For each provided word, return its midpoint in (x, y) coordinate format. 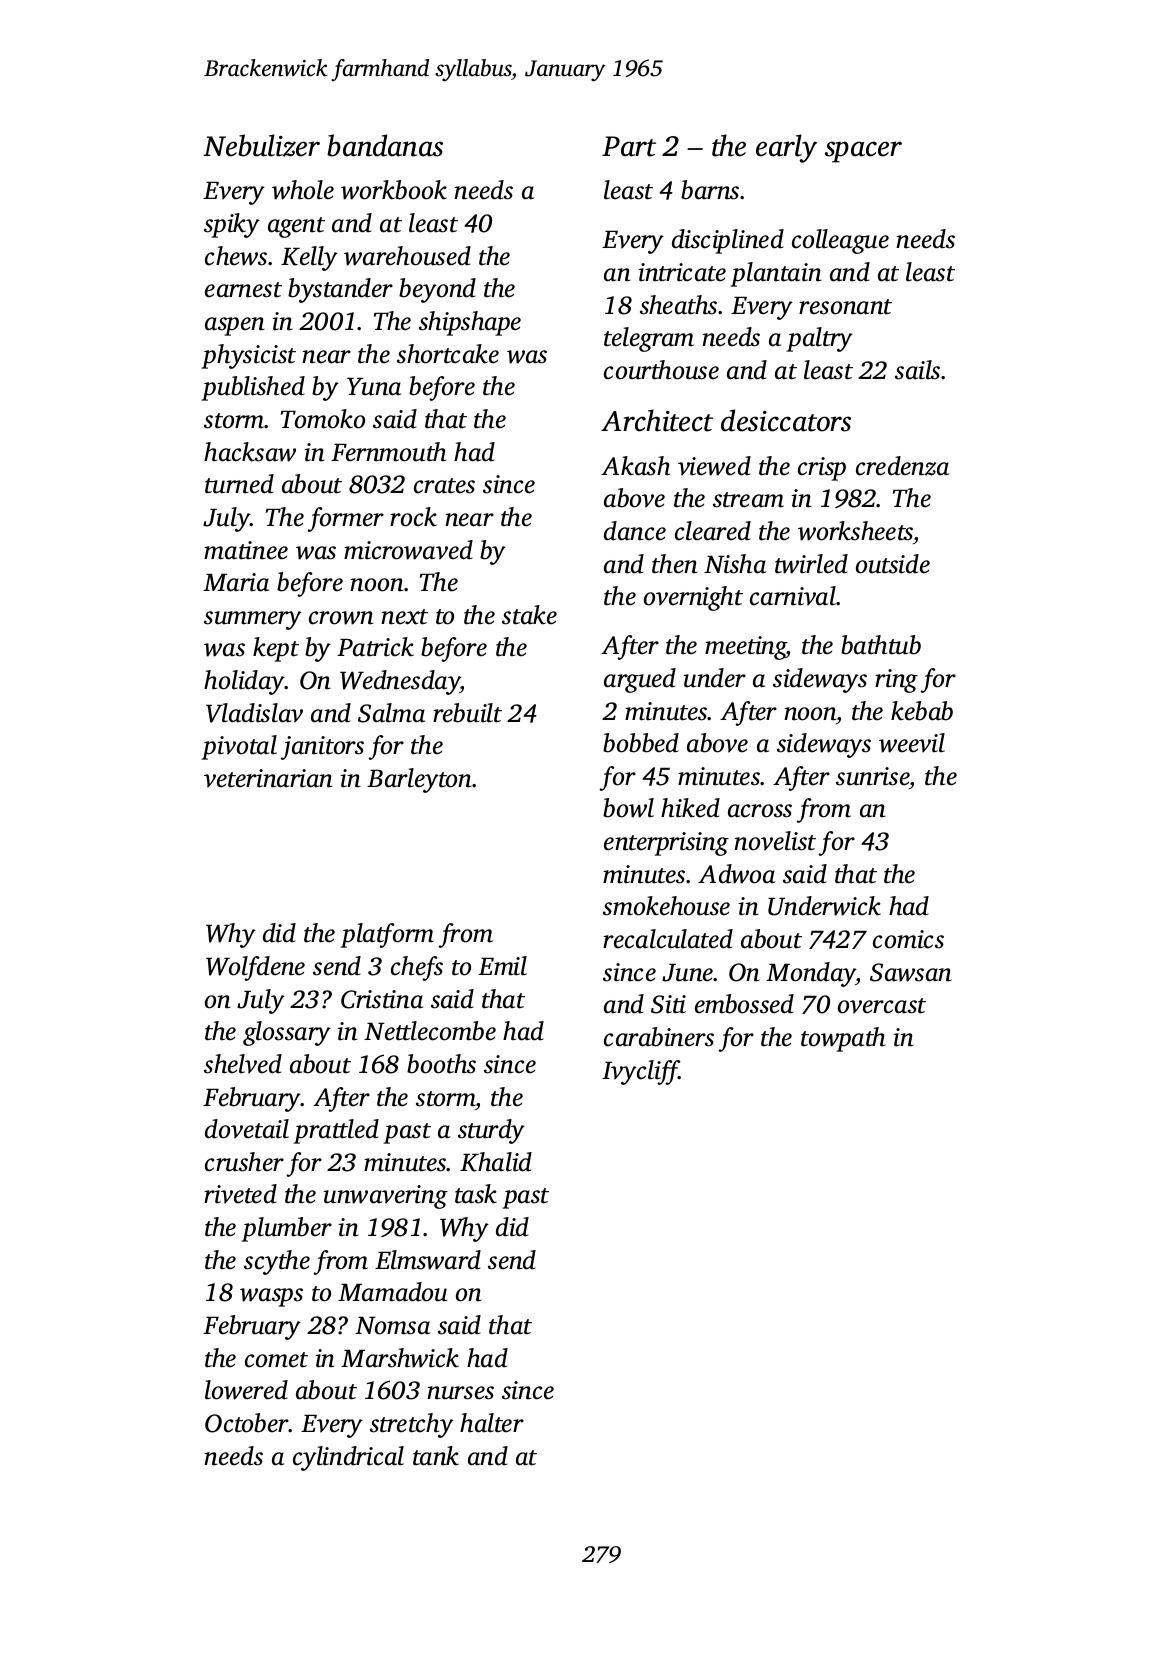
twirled (811, 564)
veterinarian (268, 778)
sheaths (678, 305)
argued (640, 680)
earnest (243, 290)
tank (436, 1456)
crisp (822, 469)
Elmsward (428, 1260)
